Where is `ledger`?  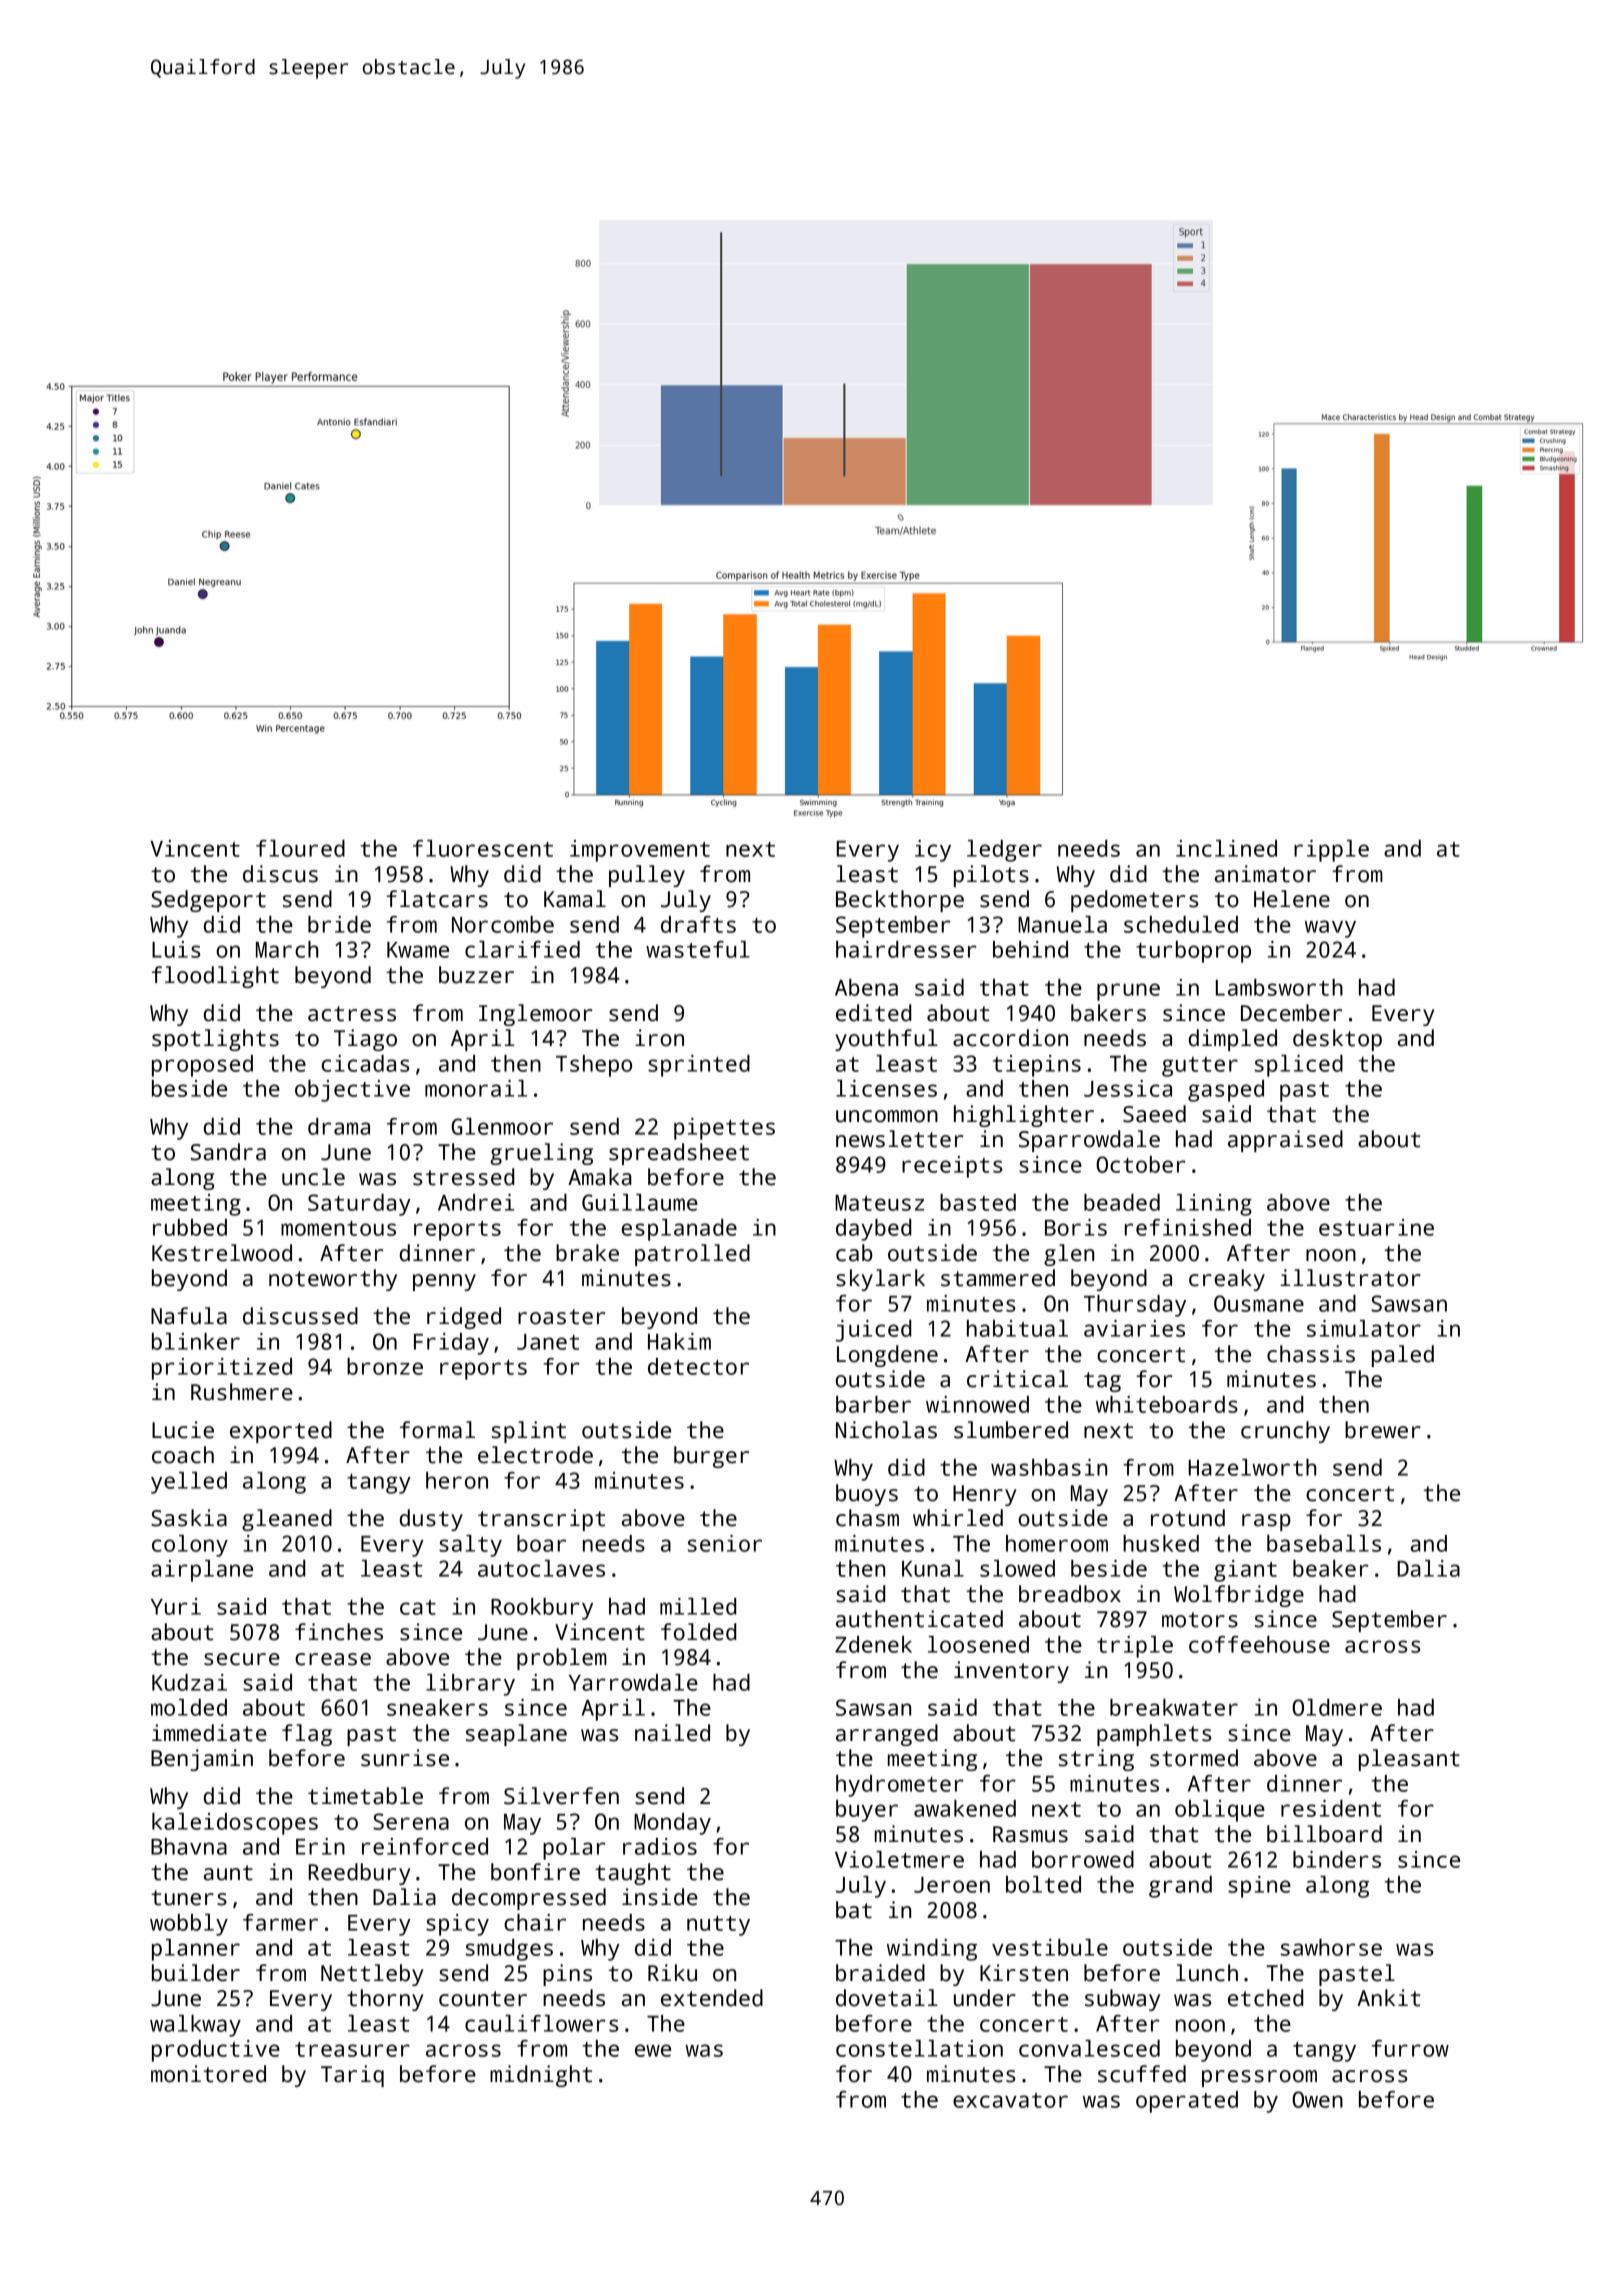 ledger is located at coordinates (1004, 851).
